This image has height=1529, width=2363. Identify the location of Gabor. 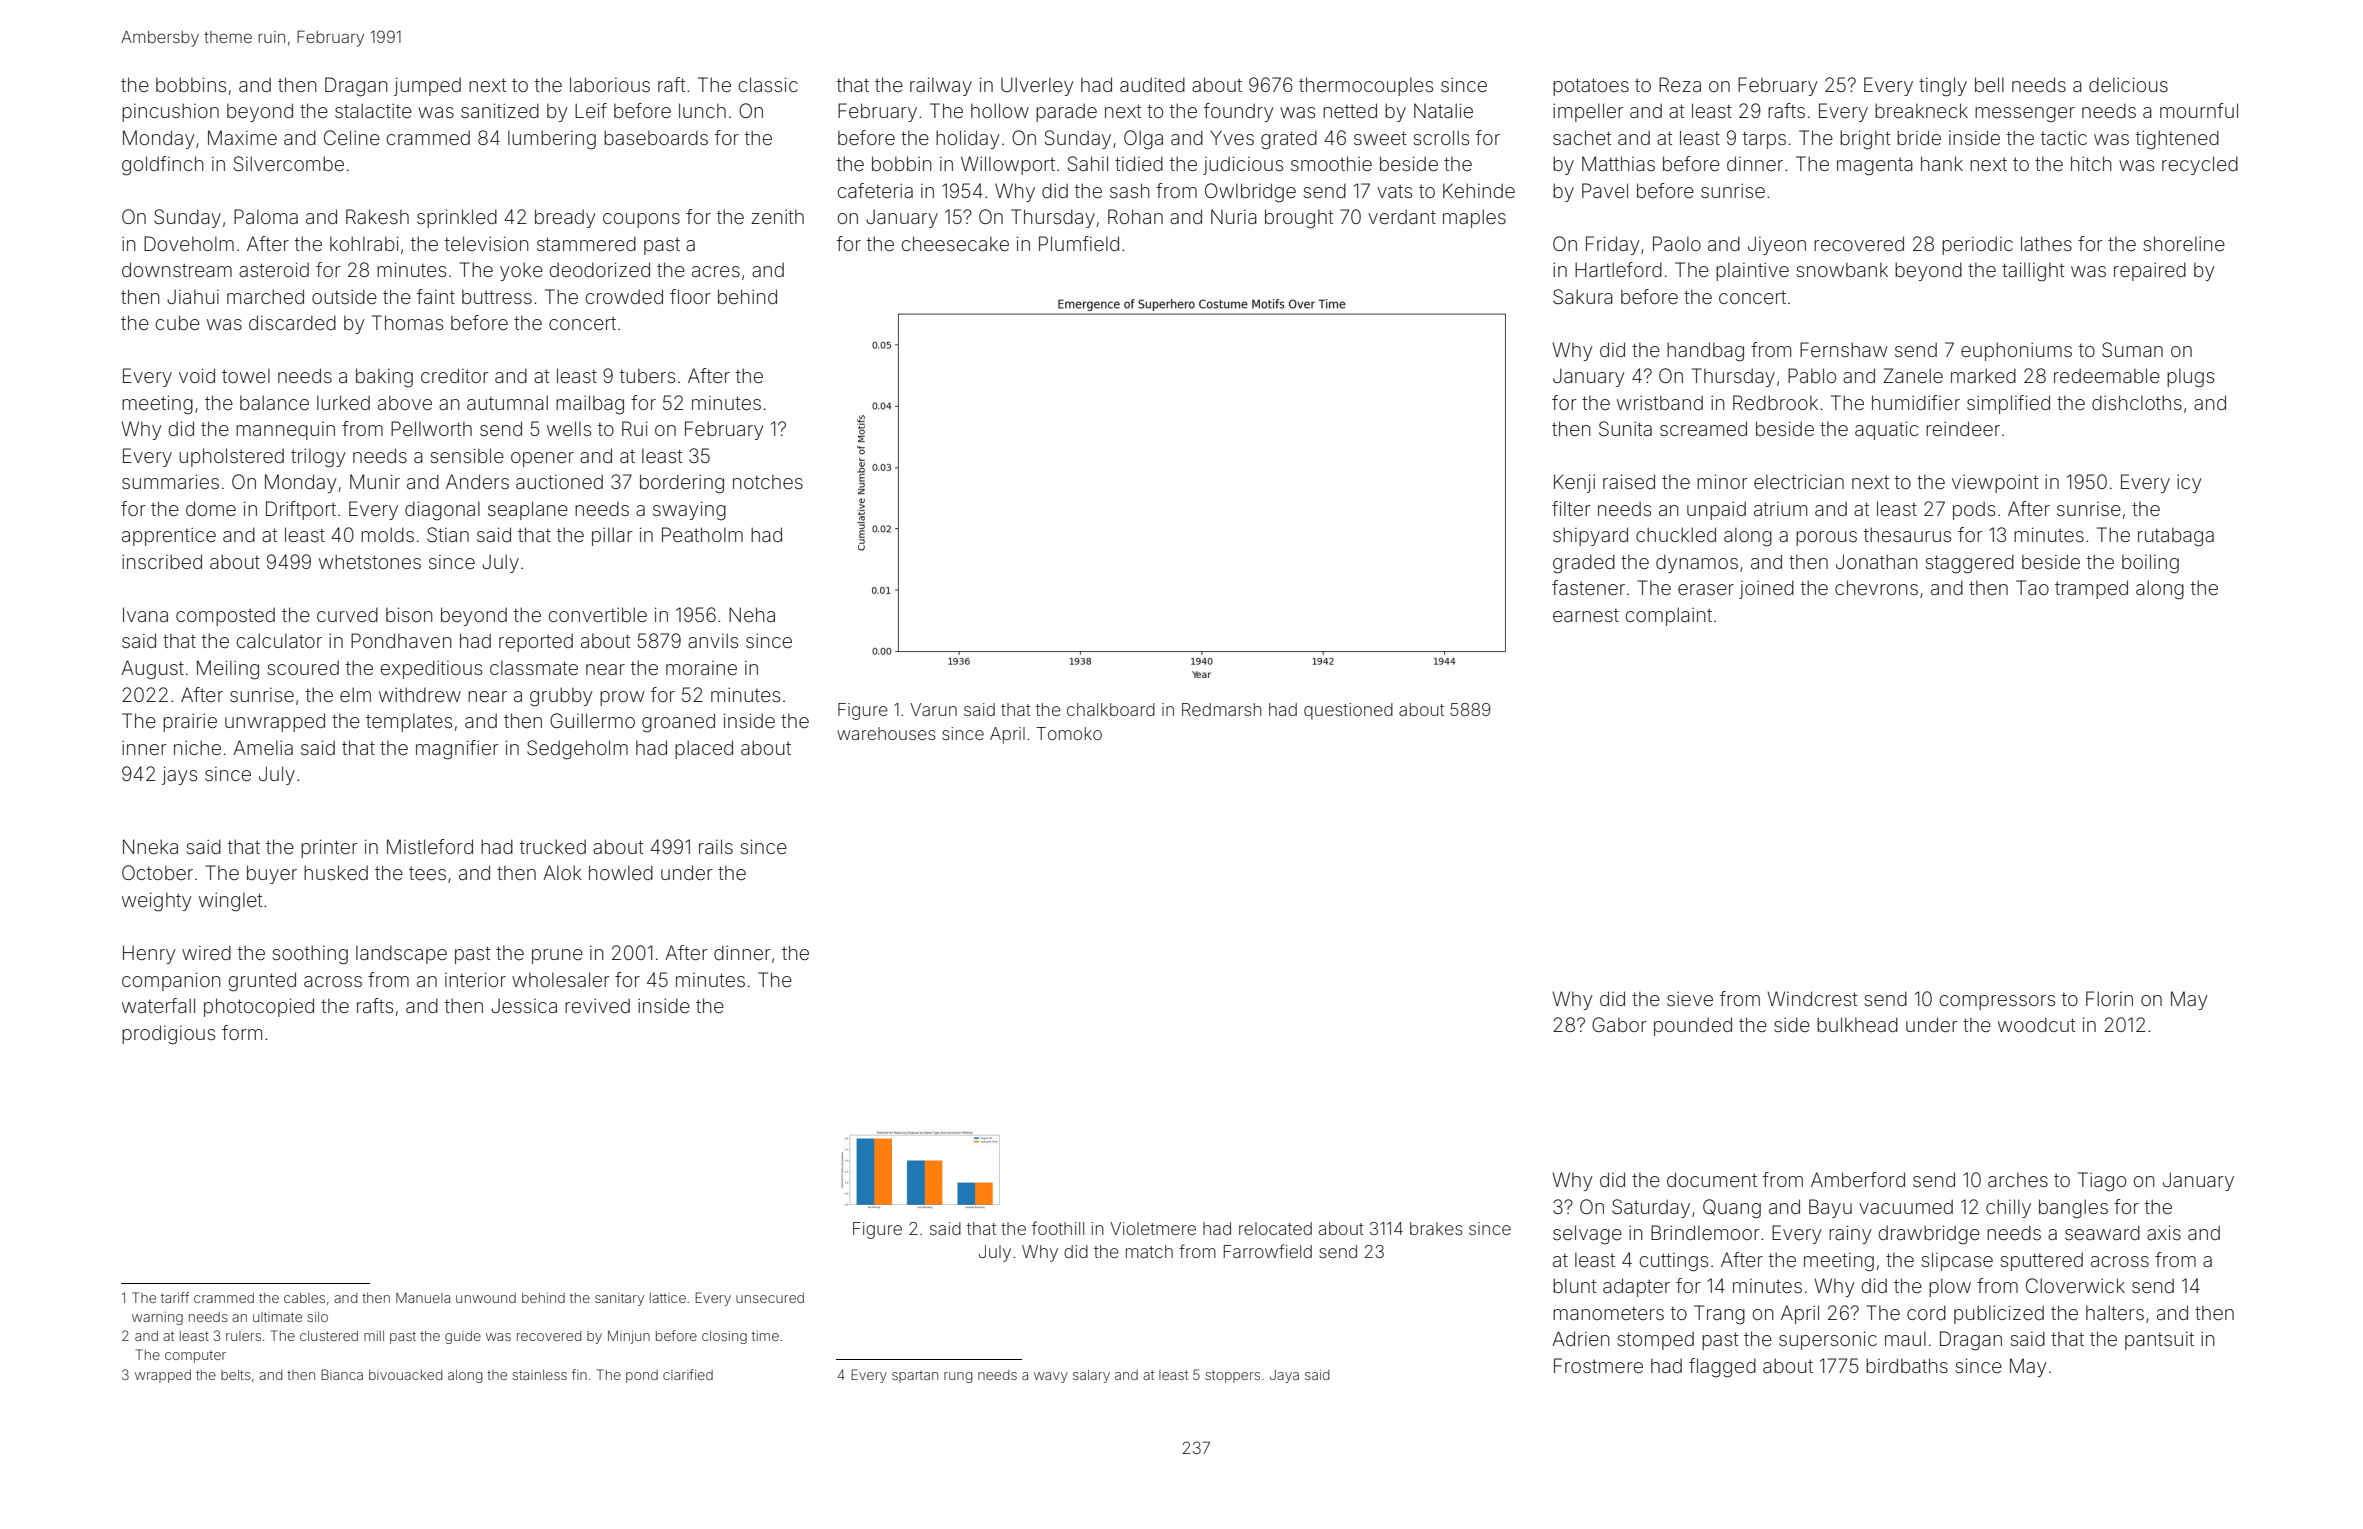
(1619, 1024).
